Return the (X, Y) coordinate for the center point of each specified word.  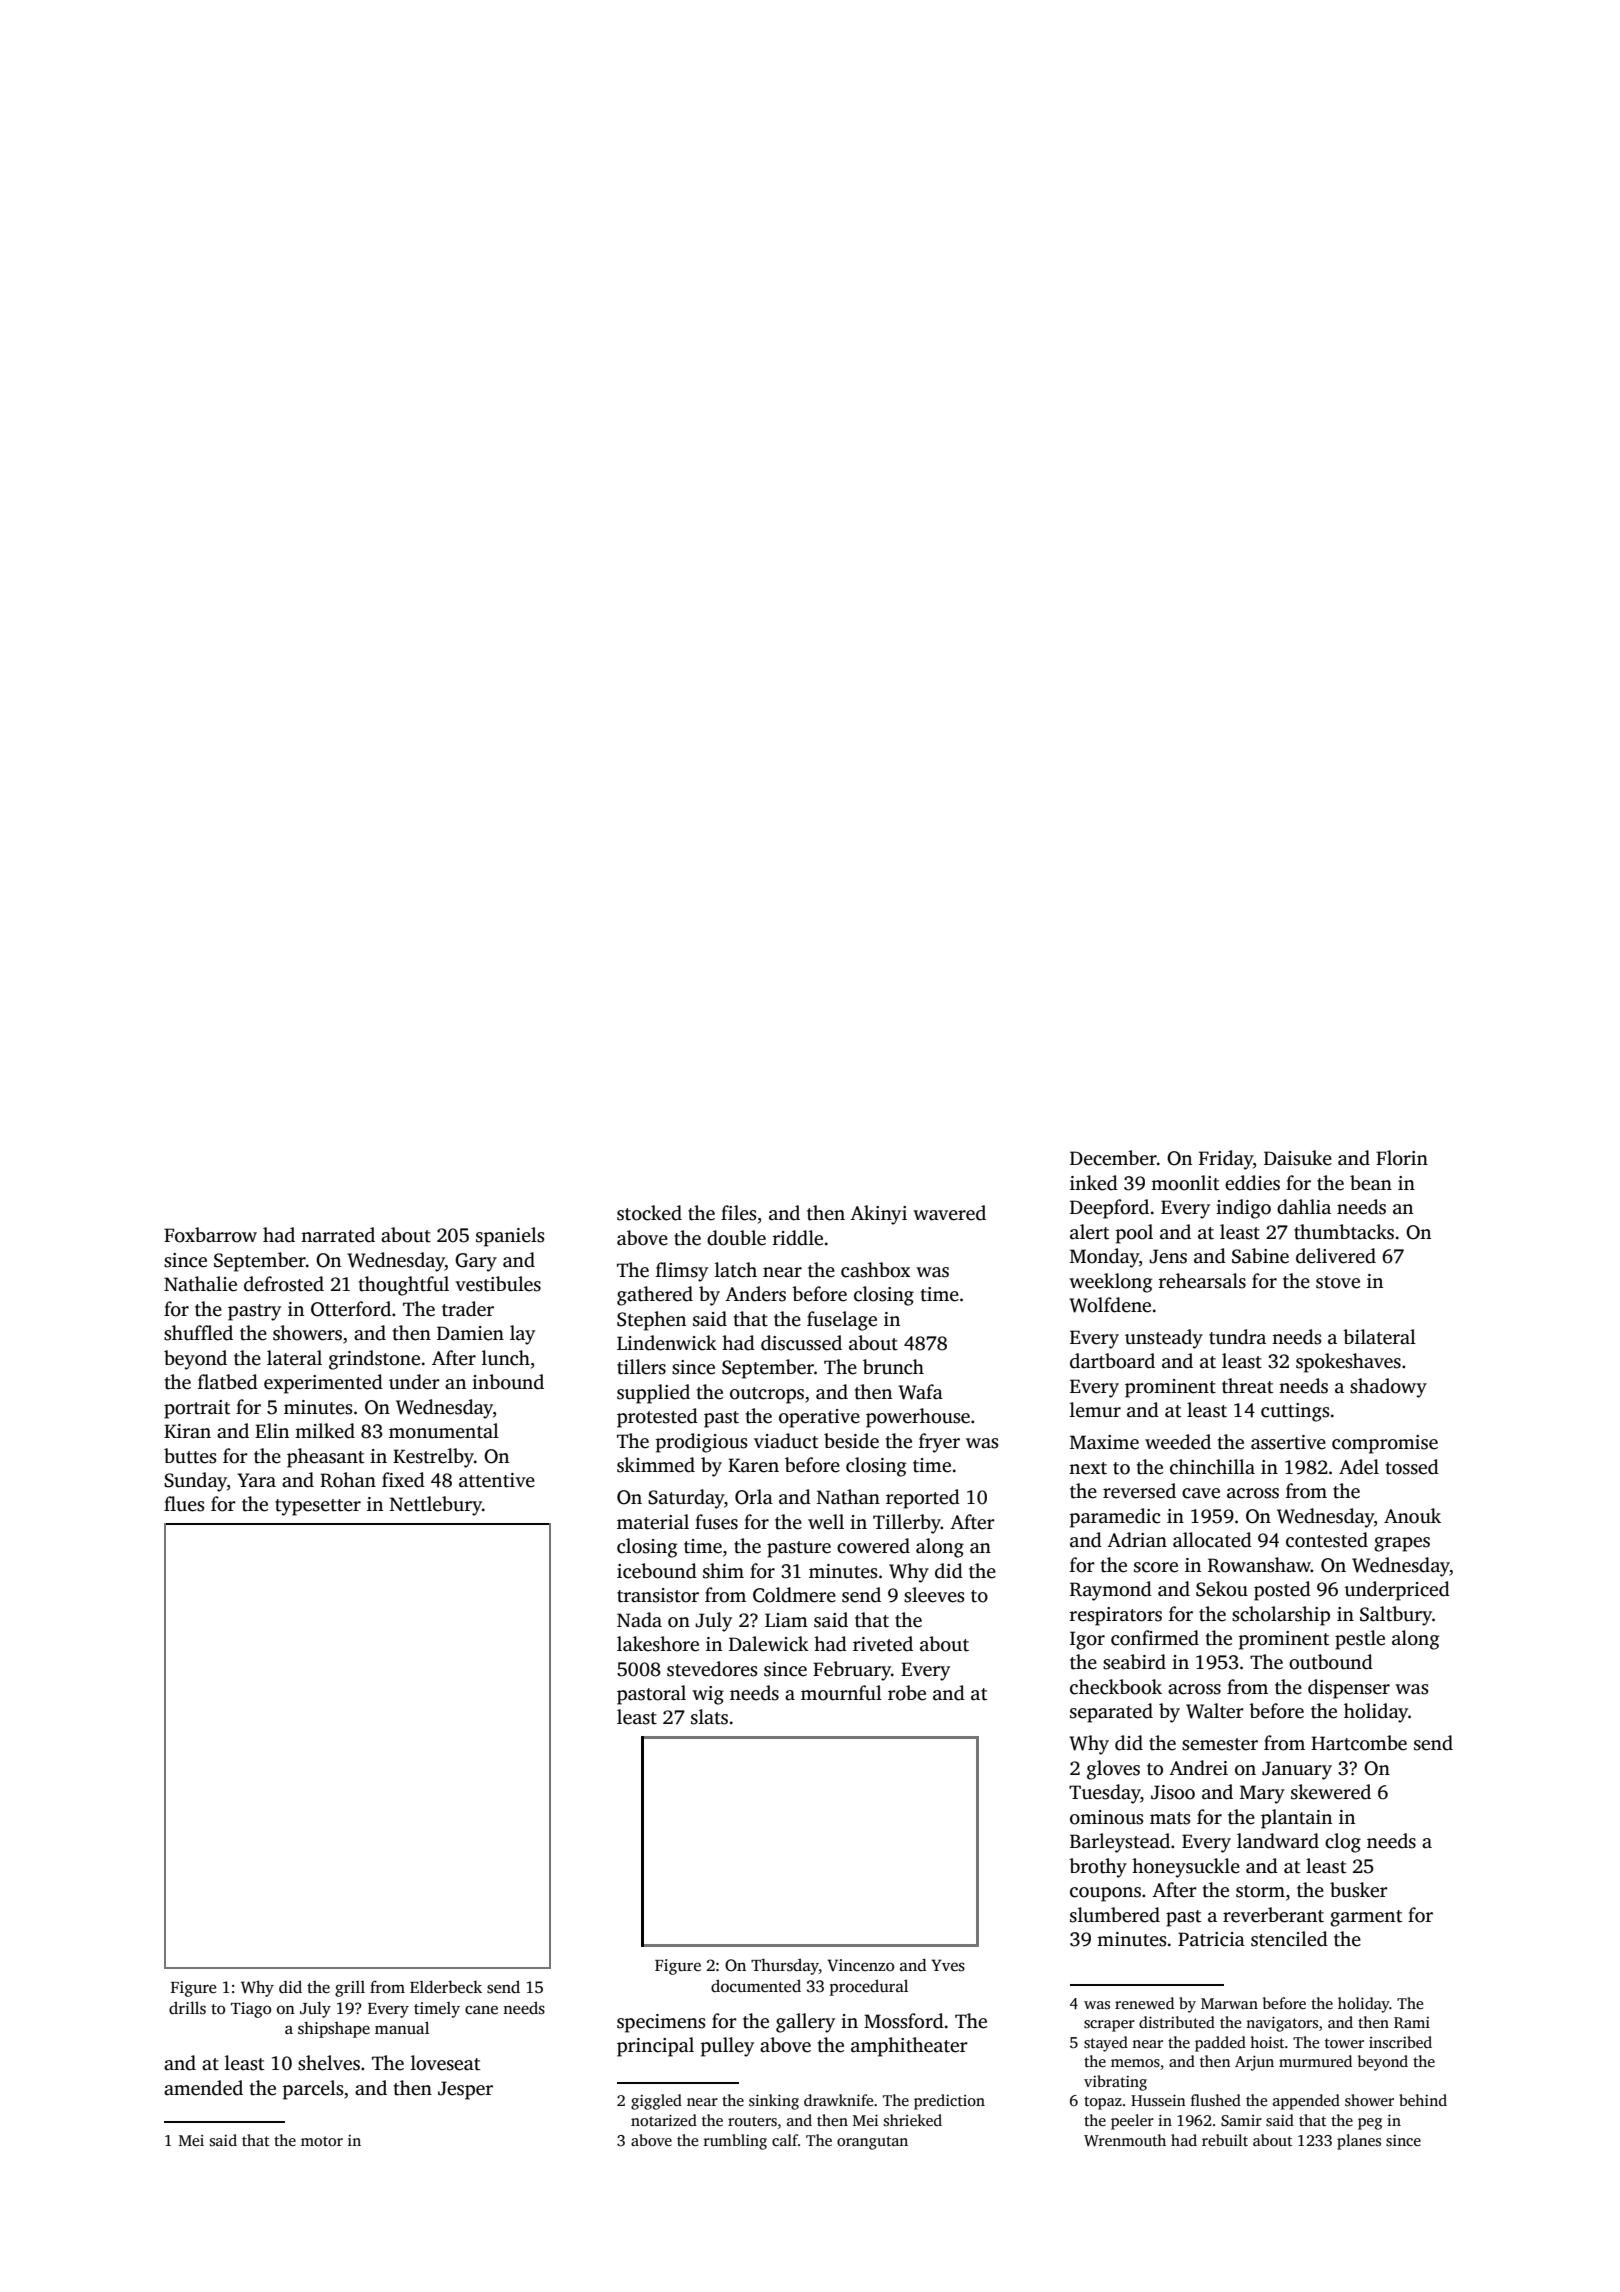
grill (350, 1989)
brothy (1098, 1868)
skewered (1331, 1792)
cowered (873, 1546)
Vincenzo (860, 1965)
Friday (1226, 1160)
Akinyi (878, 1215)
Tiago (251, 2010)
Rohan (348, 1480)
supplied (653, 1394)
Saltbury (1396, 1616)
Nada (639, 1620)
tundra (1237, 1337)
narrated (338, 1235)
